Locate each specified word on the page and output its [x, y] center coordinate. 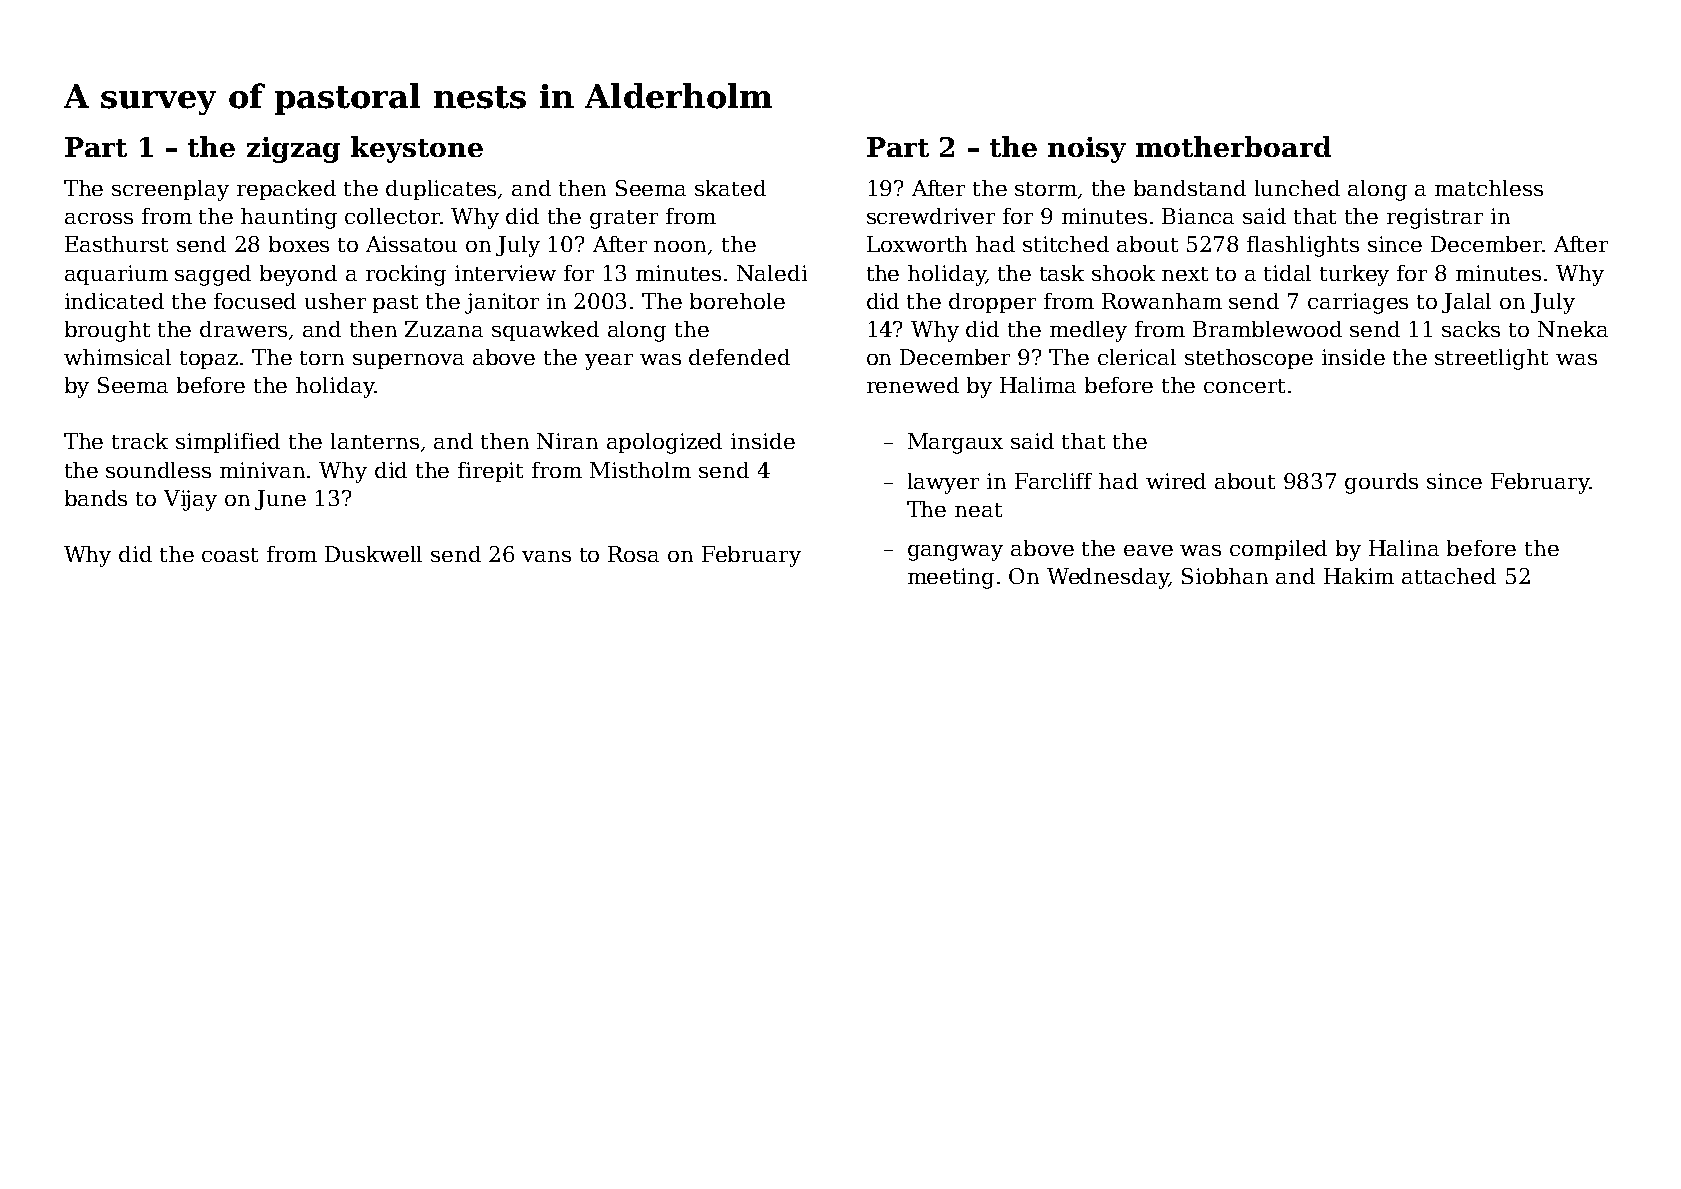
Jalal [1466, 303]
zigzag [293, 150]
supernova [408, 361]
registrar [1435, 218]
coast [230, 555]
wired [1176, 481]
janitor [502, 303]
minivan [262, 470]
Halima [1038, 385]
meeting [951, 578]
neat [978, 510]
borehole [737, 301]
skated [730, 188]
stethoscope [1249, 359]
